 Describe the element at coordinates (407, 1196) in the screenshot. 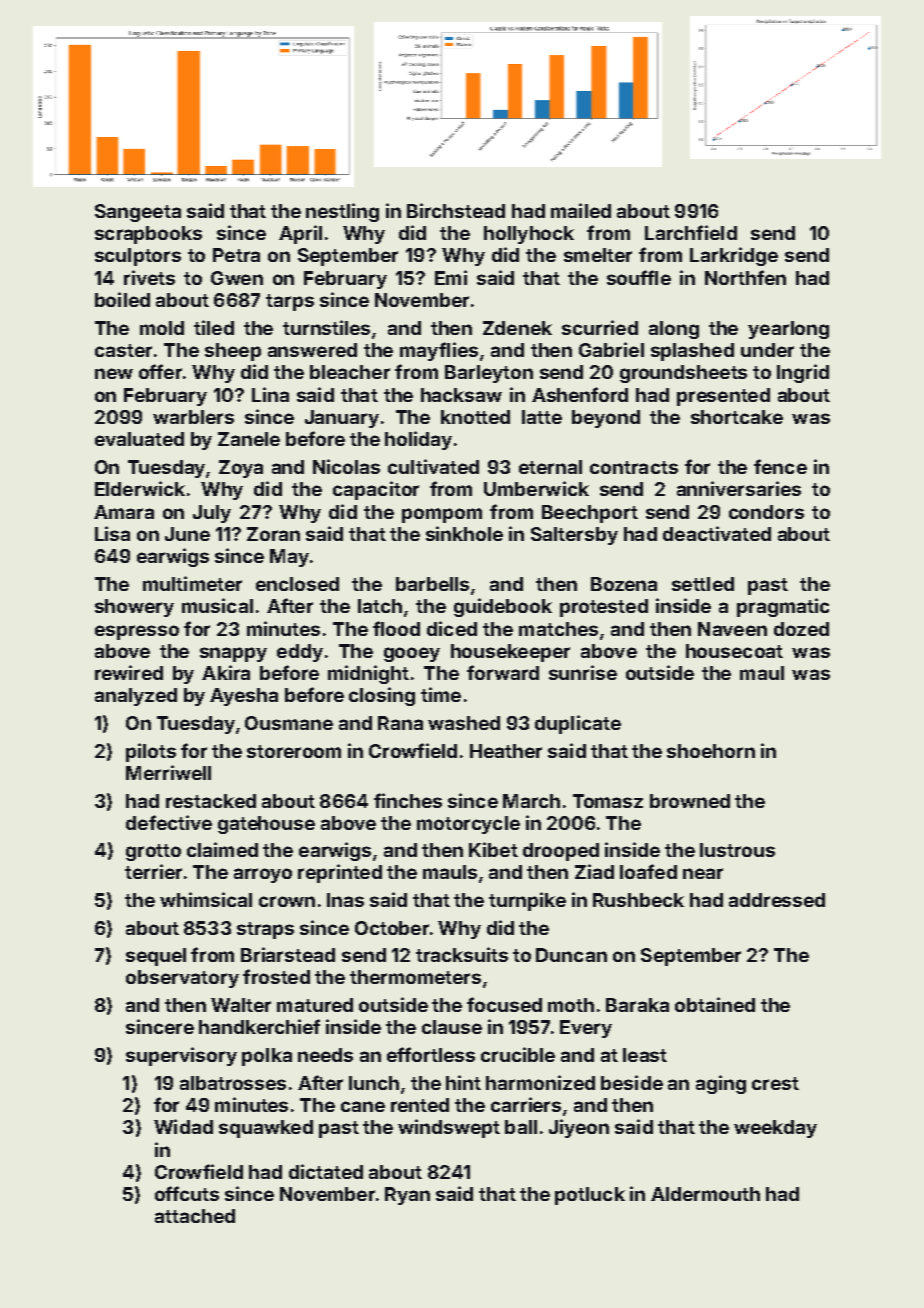

I see `Ryan` at that location.
